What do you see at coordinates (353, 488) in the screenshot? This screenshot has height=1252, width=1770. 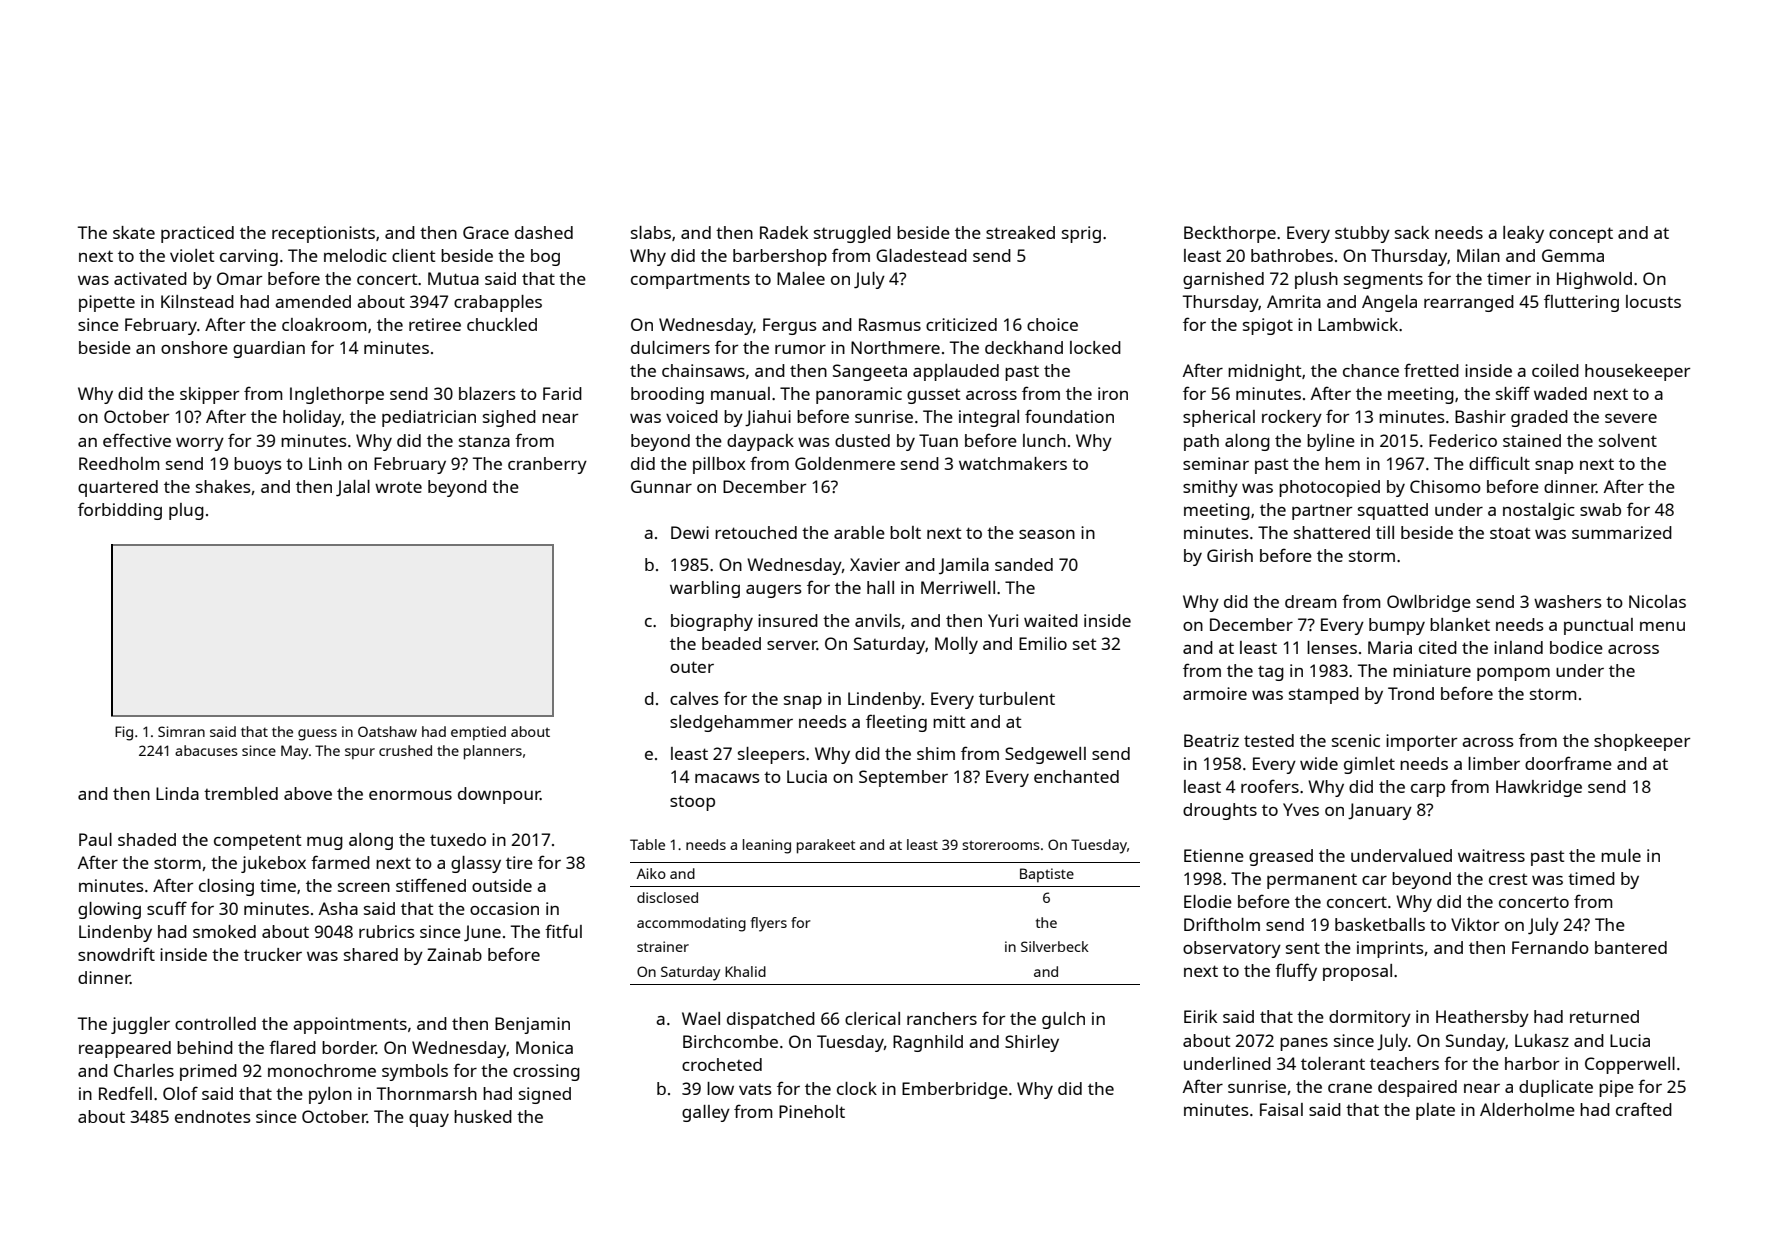 I see `Jalal` at bounding box center [353, 488].
